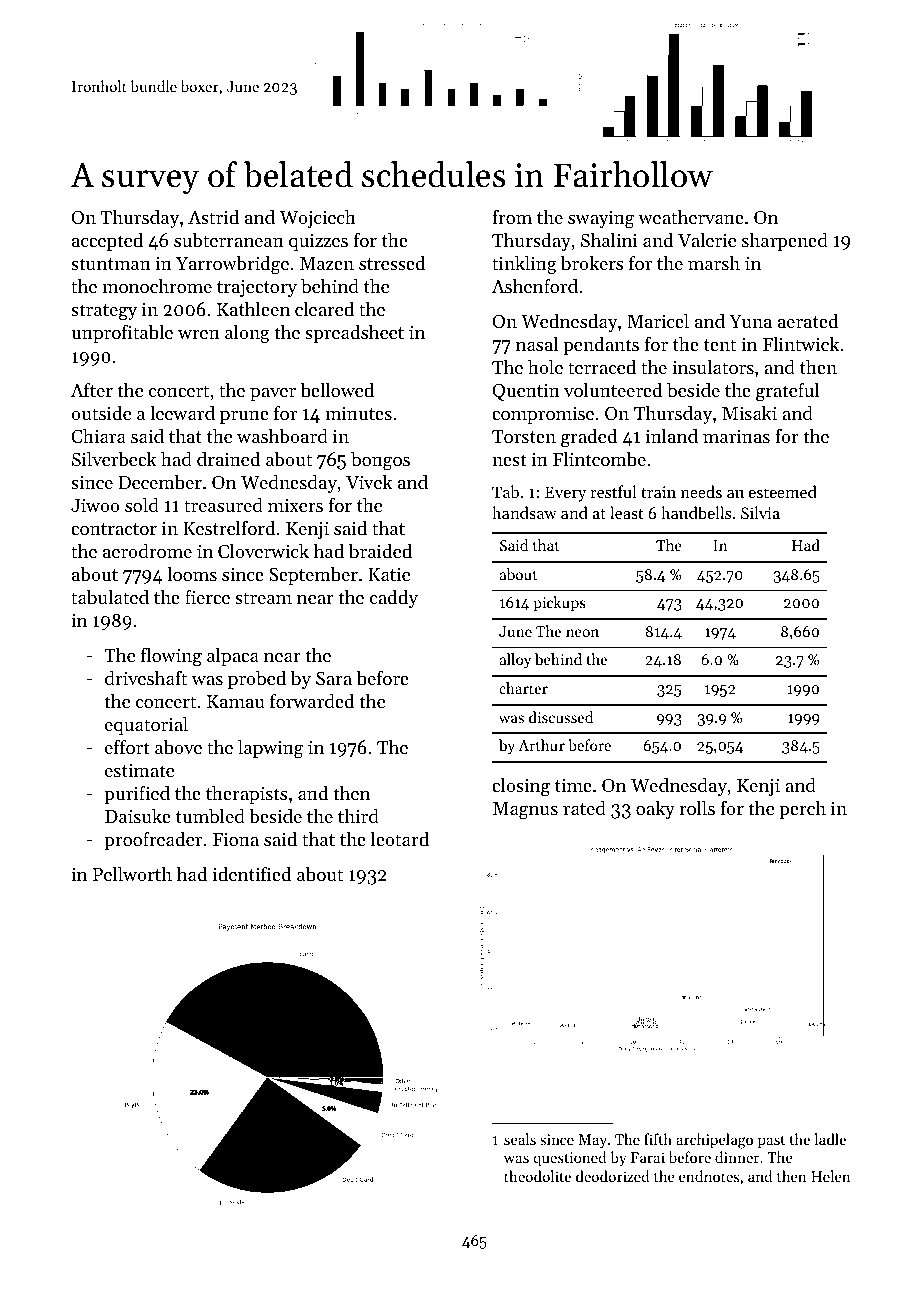  What do you see at coordinates (760, 512) in the document?
I see `Silvia` at bounding box center [760, 512].
